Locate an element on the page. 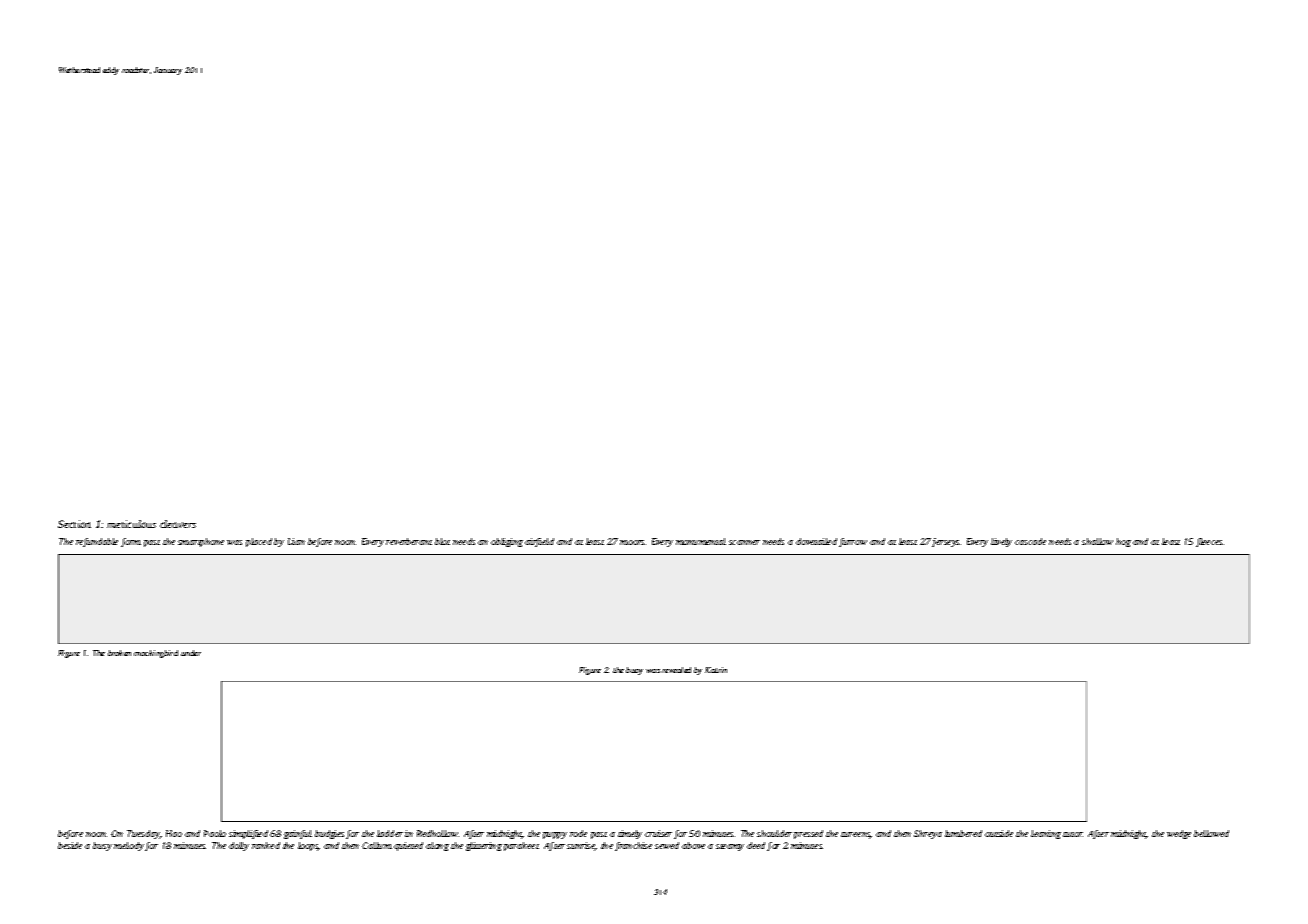  dovetailed is located at coordinates (816, 541).
